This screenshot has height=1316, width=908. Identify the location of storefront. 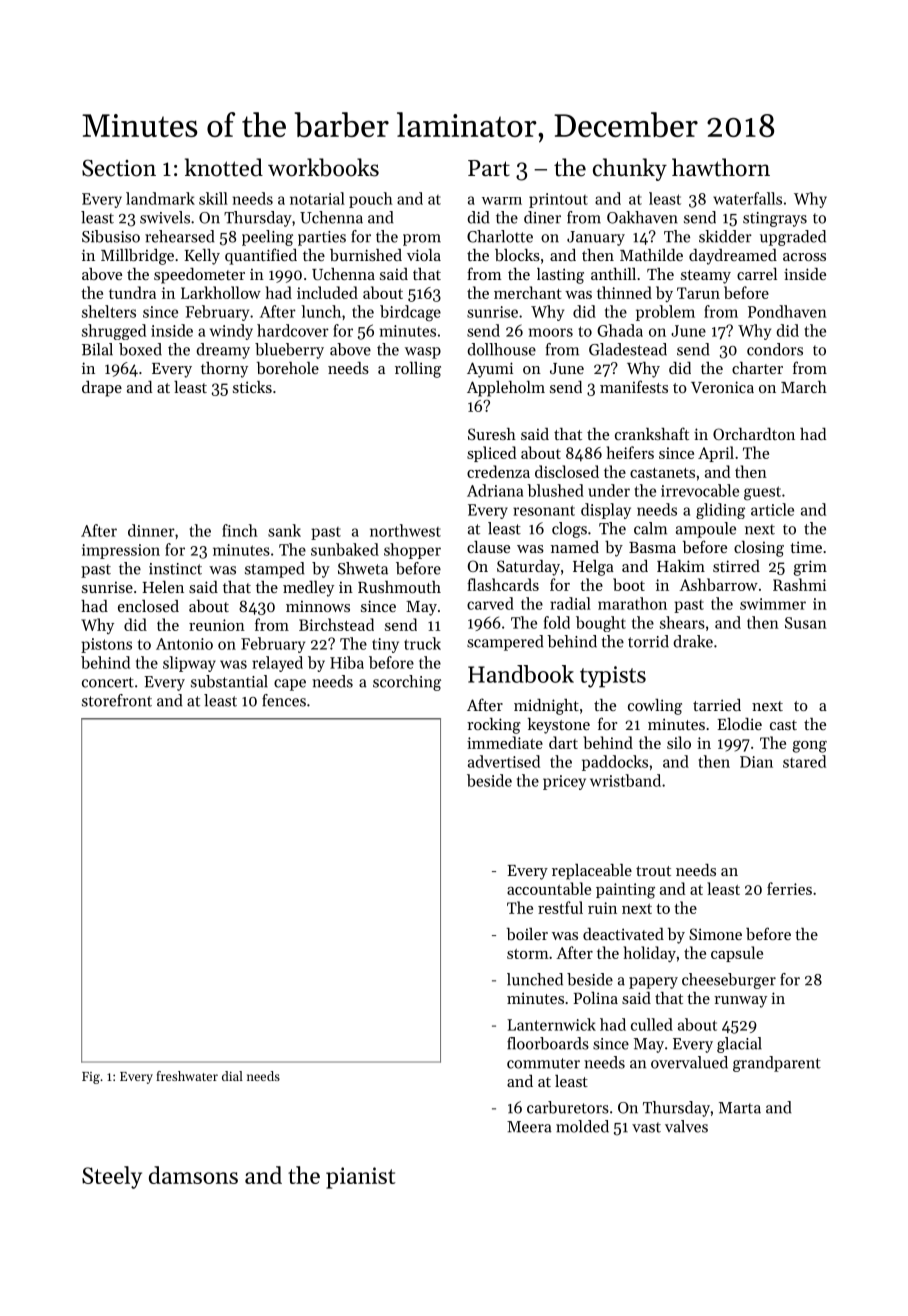
(117, 700).
